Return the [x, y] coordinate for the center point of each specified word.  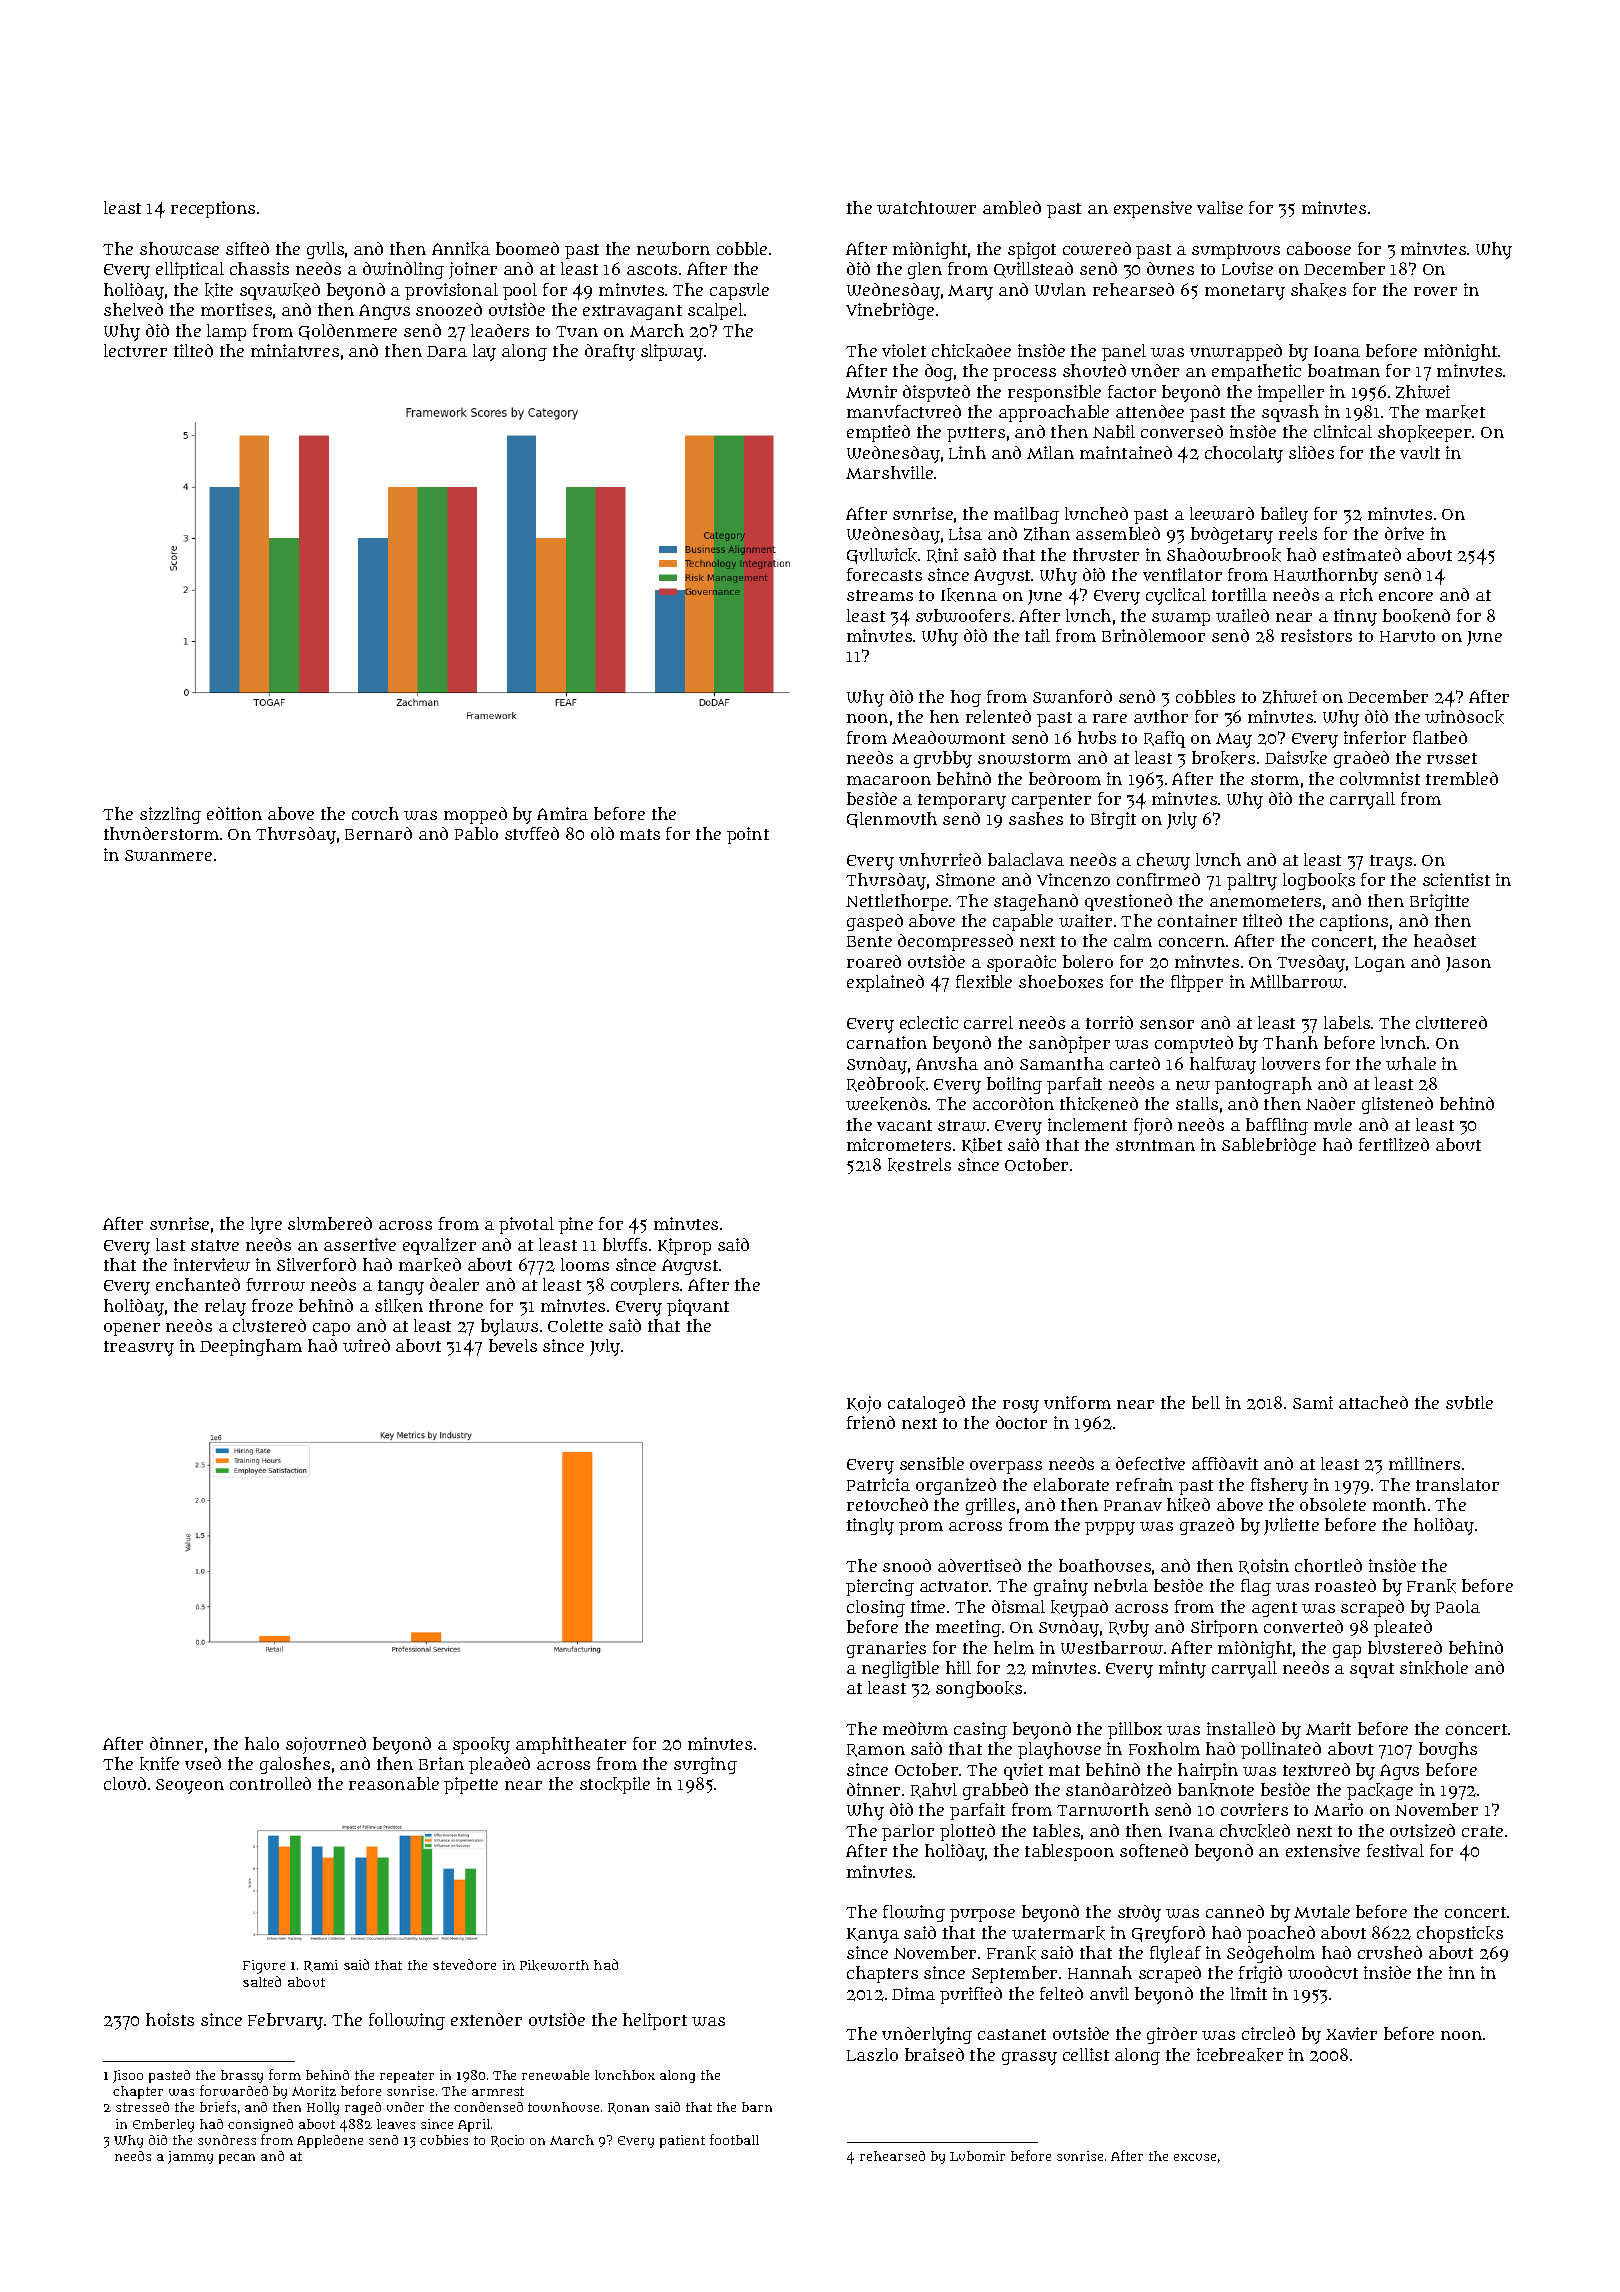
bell [1206, 1402]
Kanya [873, 1935]
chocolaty [1244, 454]
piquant [698, 1307]
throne [456, 1305]
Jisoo [128, 2076]
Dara [447, 351]
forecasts [884, 574]
